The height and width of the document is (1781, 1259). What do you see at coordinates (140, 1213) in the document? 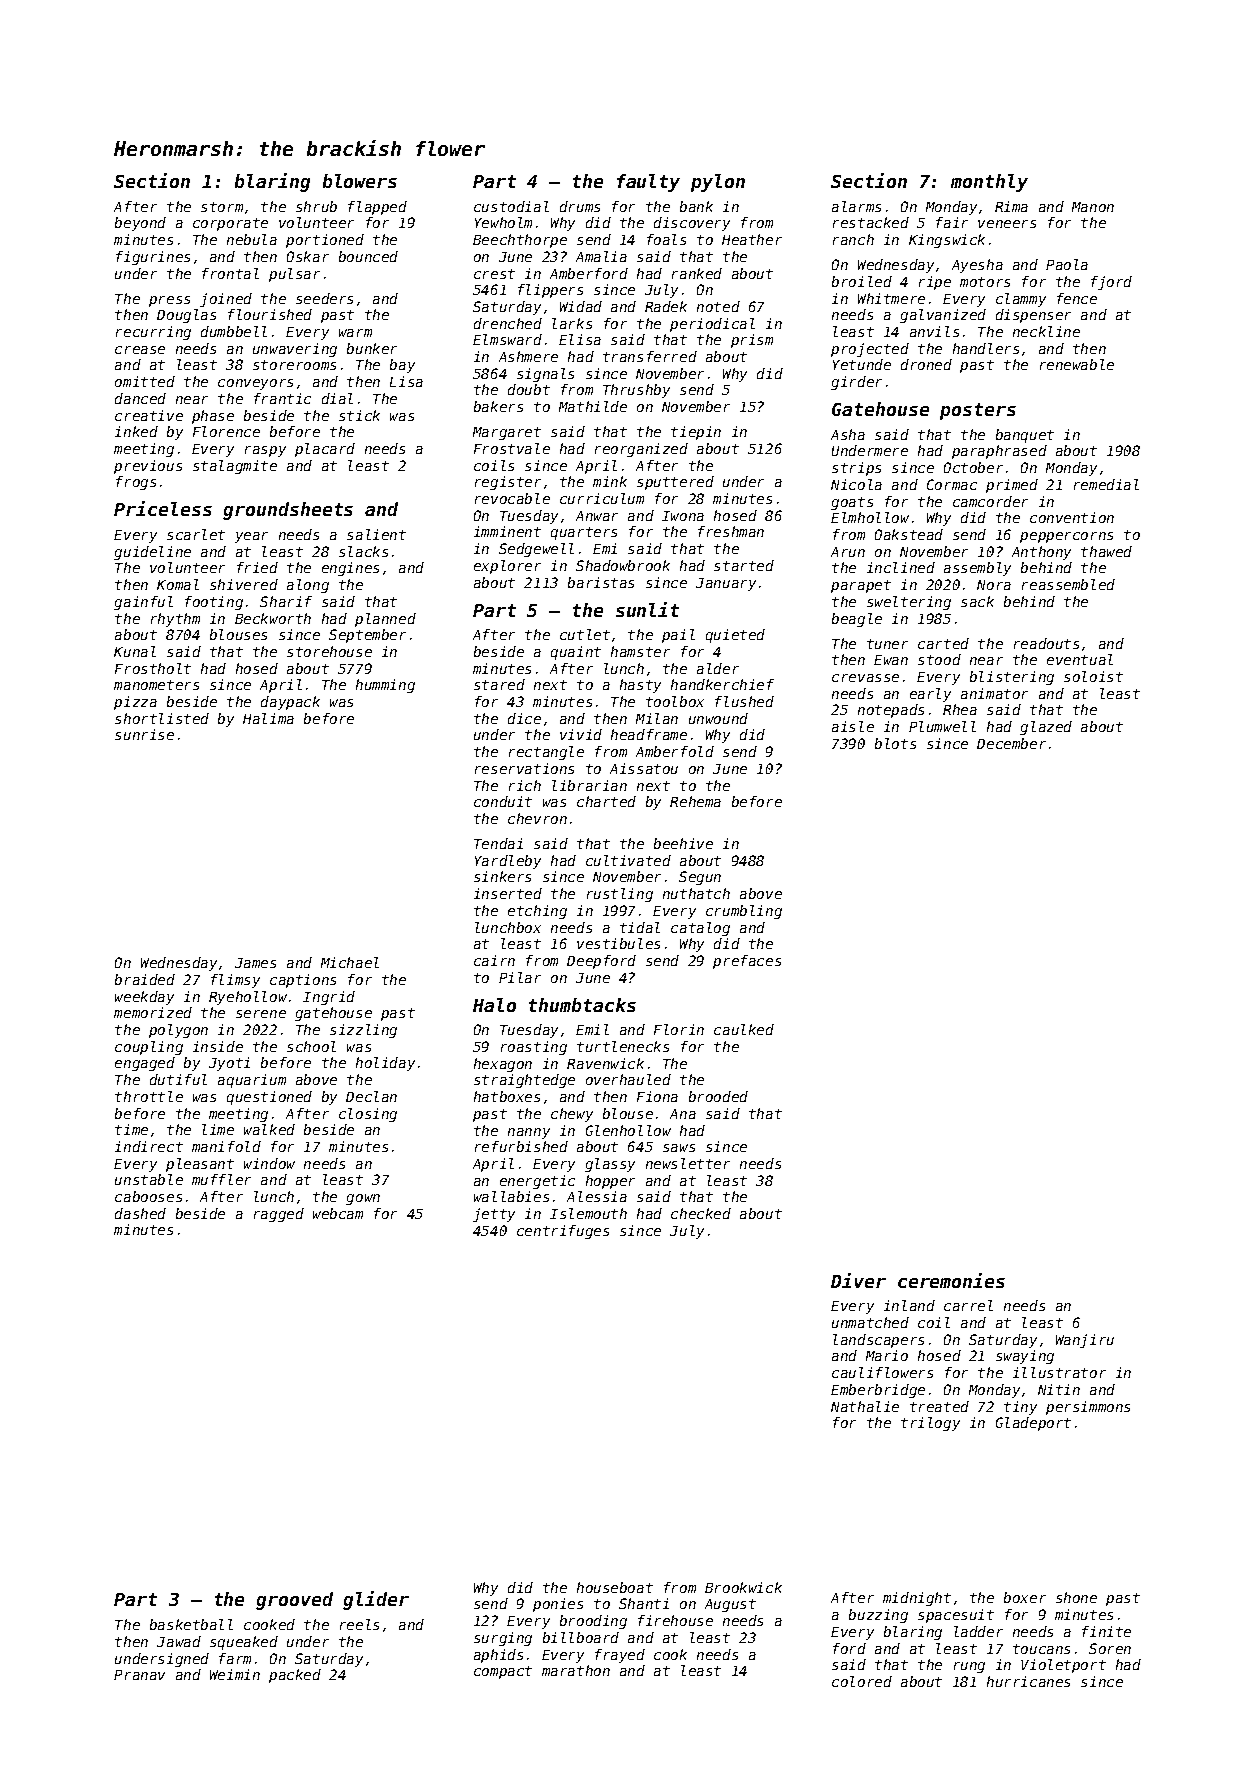
I see `dashed` at bounding box center [140, 1213].
